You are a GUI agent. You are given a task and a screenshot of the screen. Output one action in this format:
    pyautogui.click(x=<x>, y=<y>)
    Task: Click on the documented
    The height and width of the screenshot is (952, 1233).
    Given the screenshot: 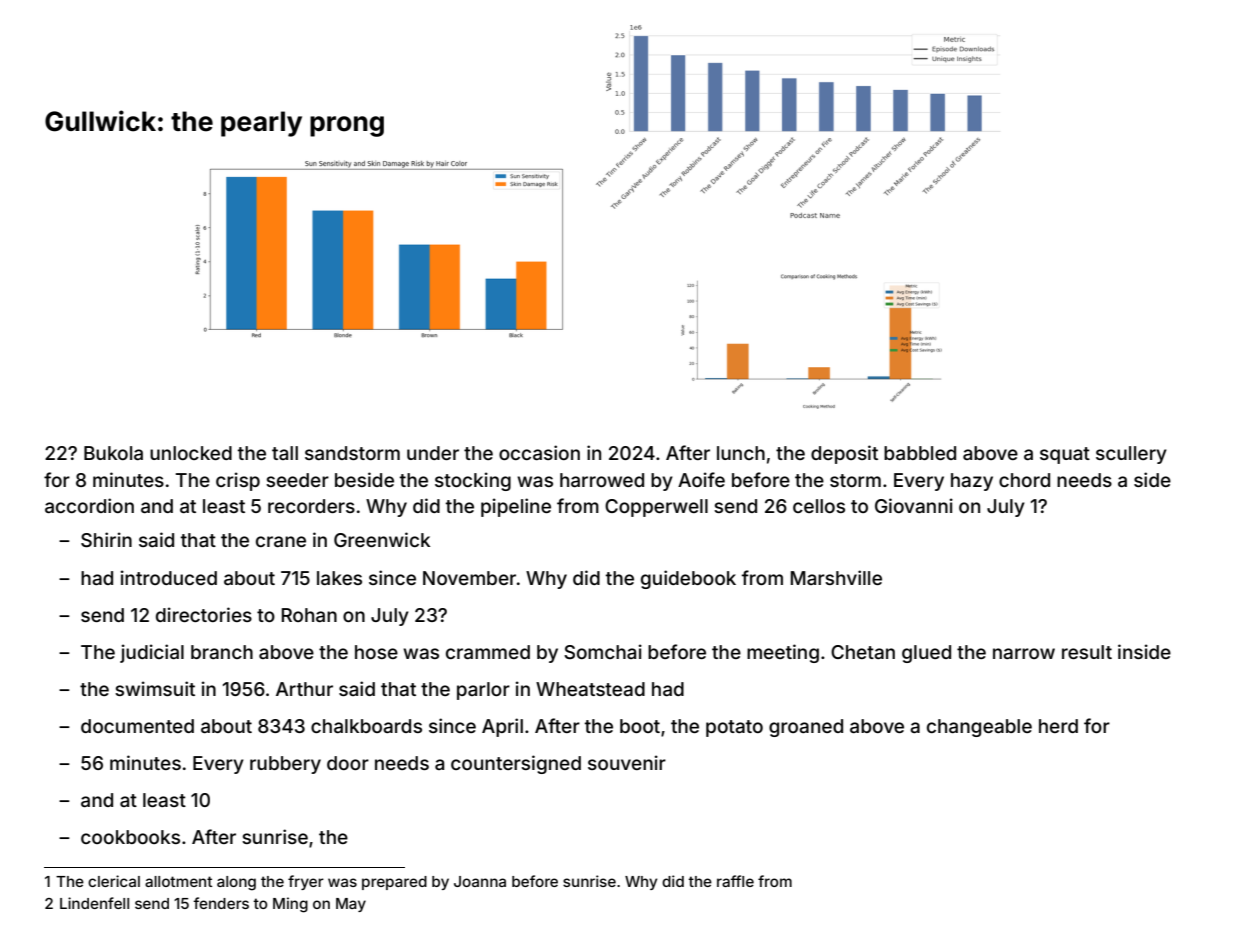 What is the action you would take?
    pyautogui.click(x=137, y=726)
